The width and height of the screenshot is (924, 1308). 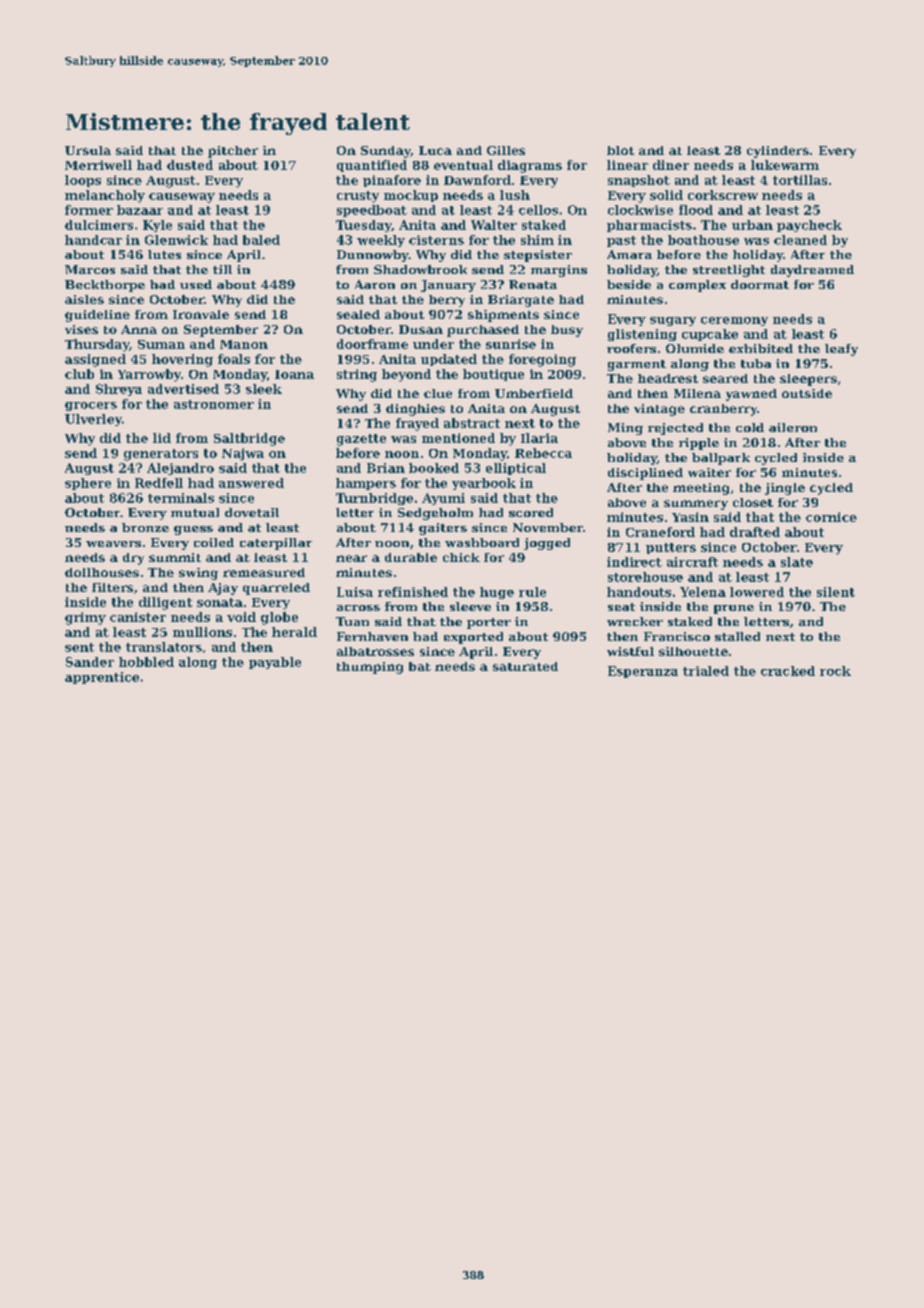 What do you see at coordinates (190, 165) in the screenshot?
I see `dusted` at bounding box center [190, 165].
